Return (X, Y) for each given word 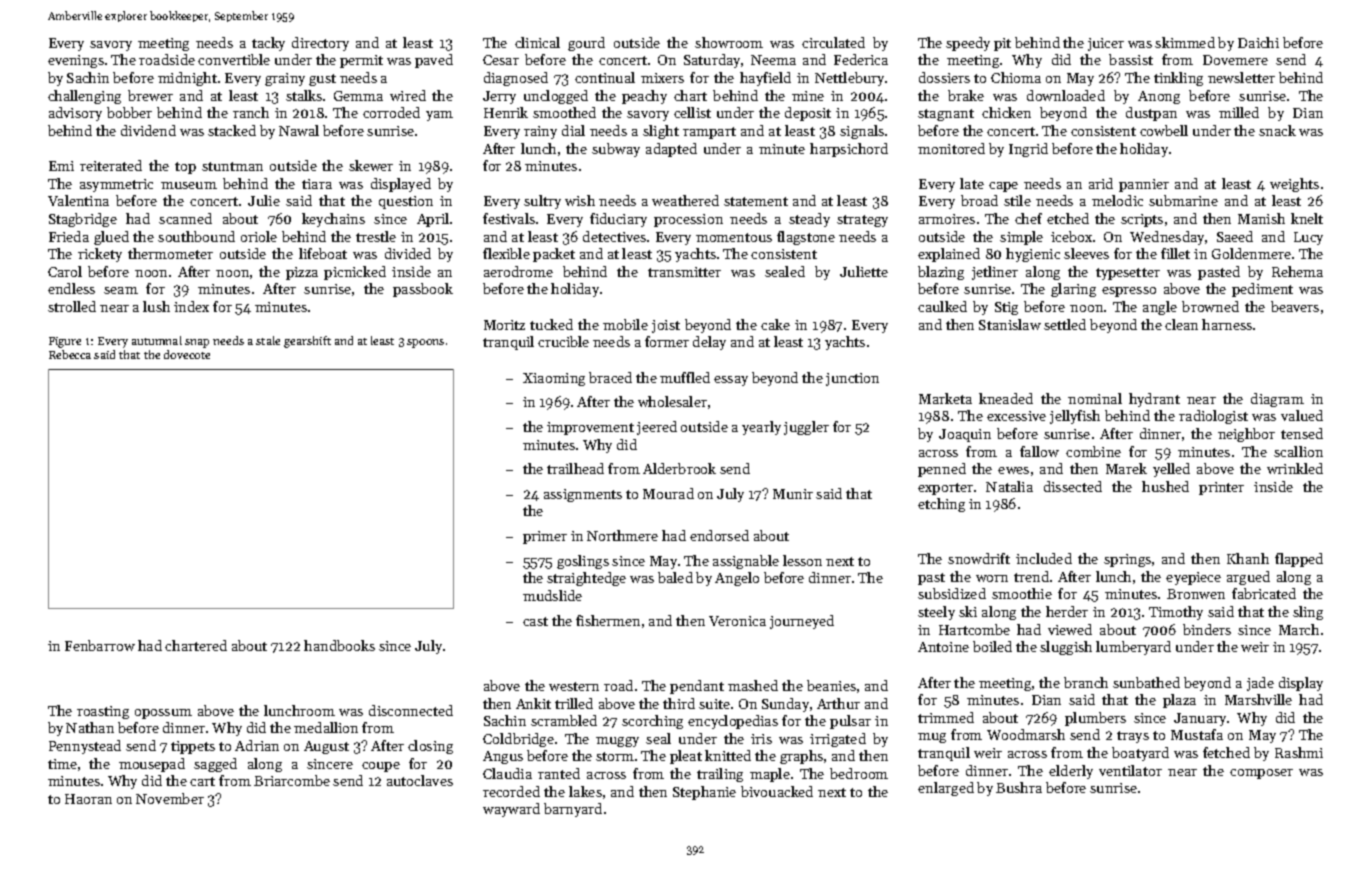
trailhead (575, 468)
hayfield (765, 79)
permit (361, 61)
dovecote (187, 354)
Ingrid (1028, 150)
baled (675, 577)
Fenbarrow (100, 645)
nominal (1095, 398)
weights (1294, 185)
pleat (686, 757)
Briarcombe (292, 780)
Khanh (1248, 558)
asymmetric (116, 185)
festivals (509, 218)
